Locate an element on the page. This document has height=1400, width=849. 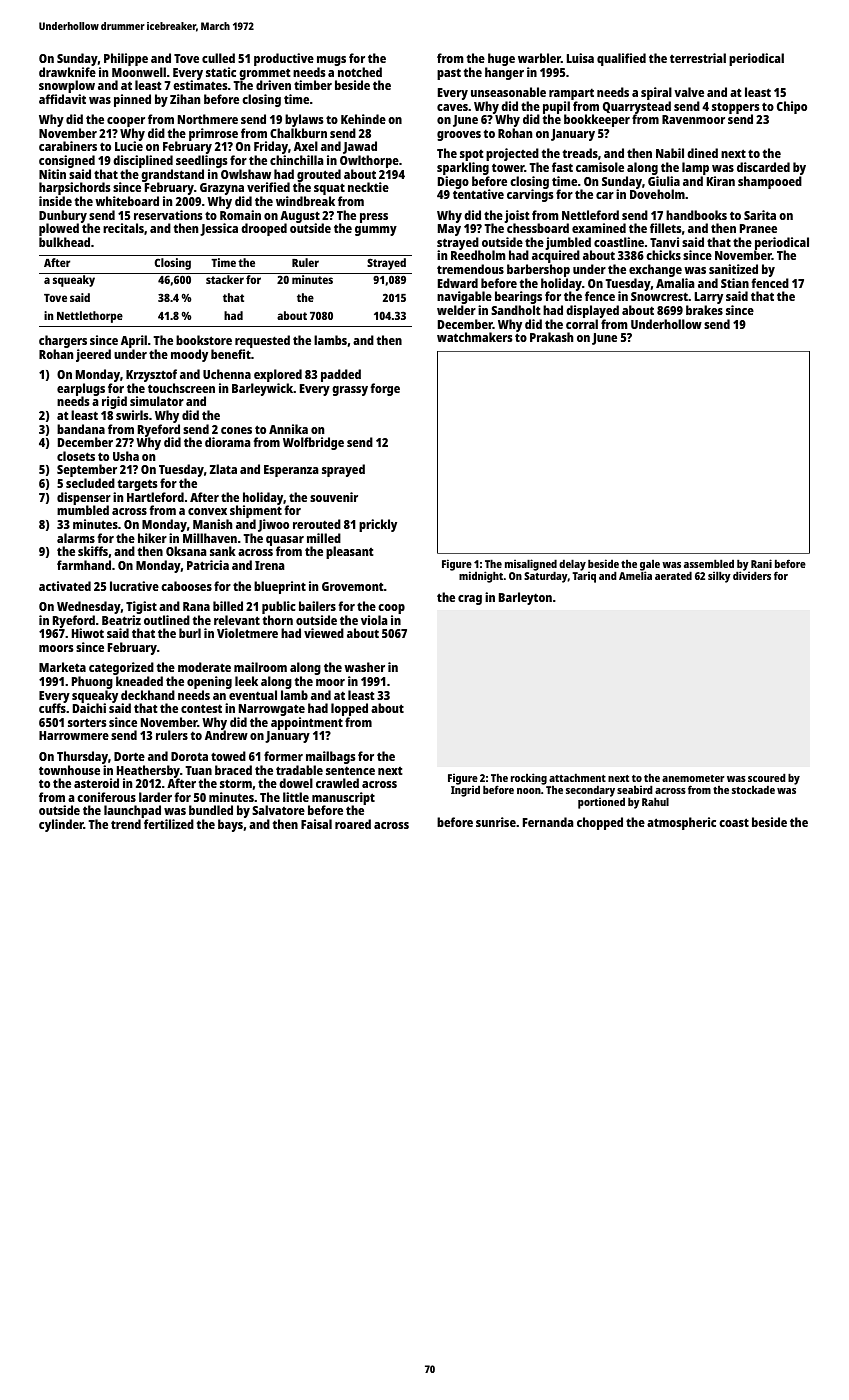
Jessica is located at coordinates (219, 229).
